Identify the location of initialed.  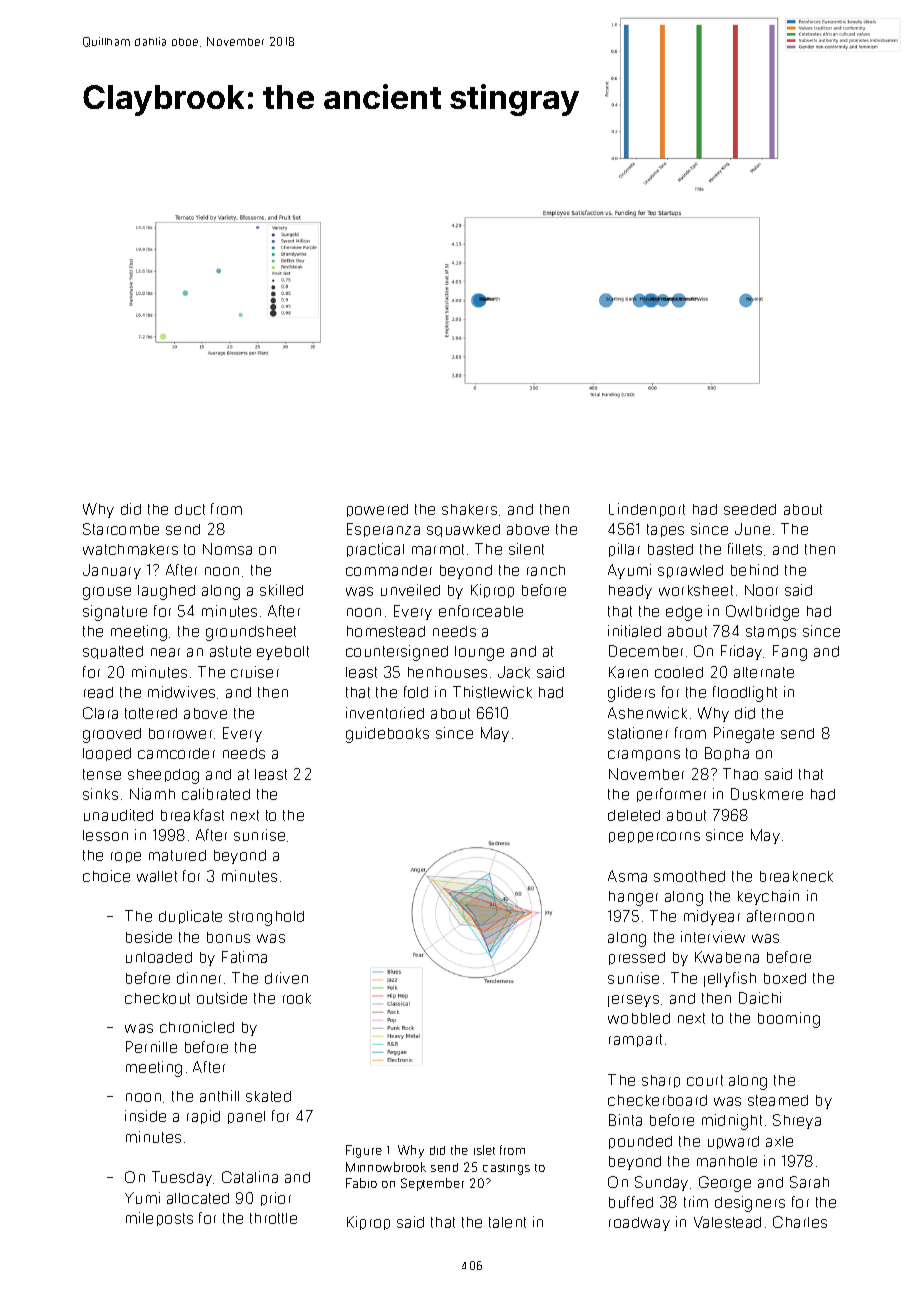
(634, 631).
